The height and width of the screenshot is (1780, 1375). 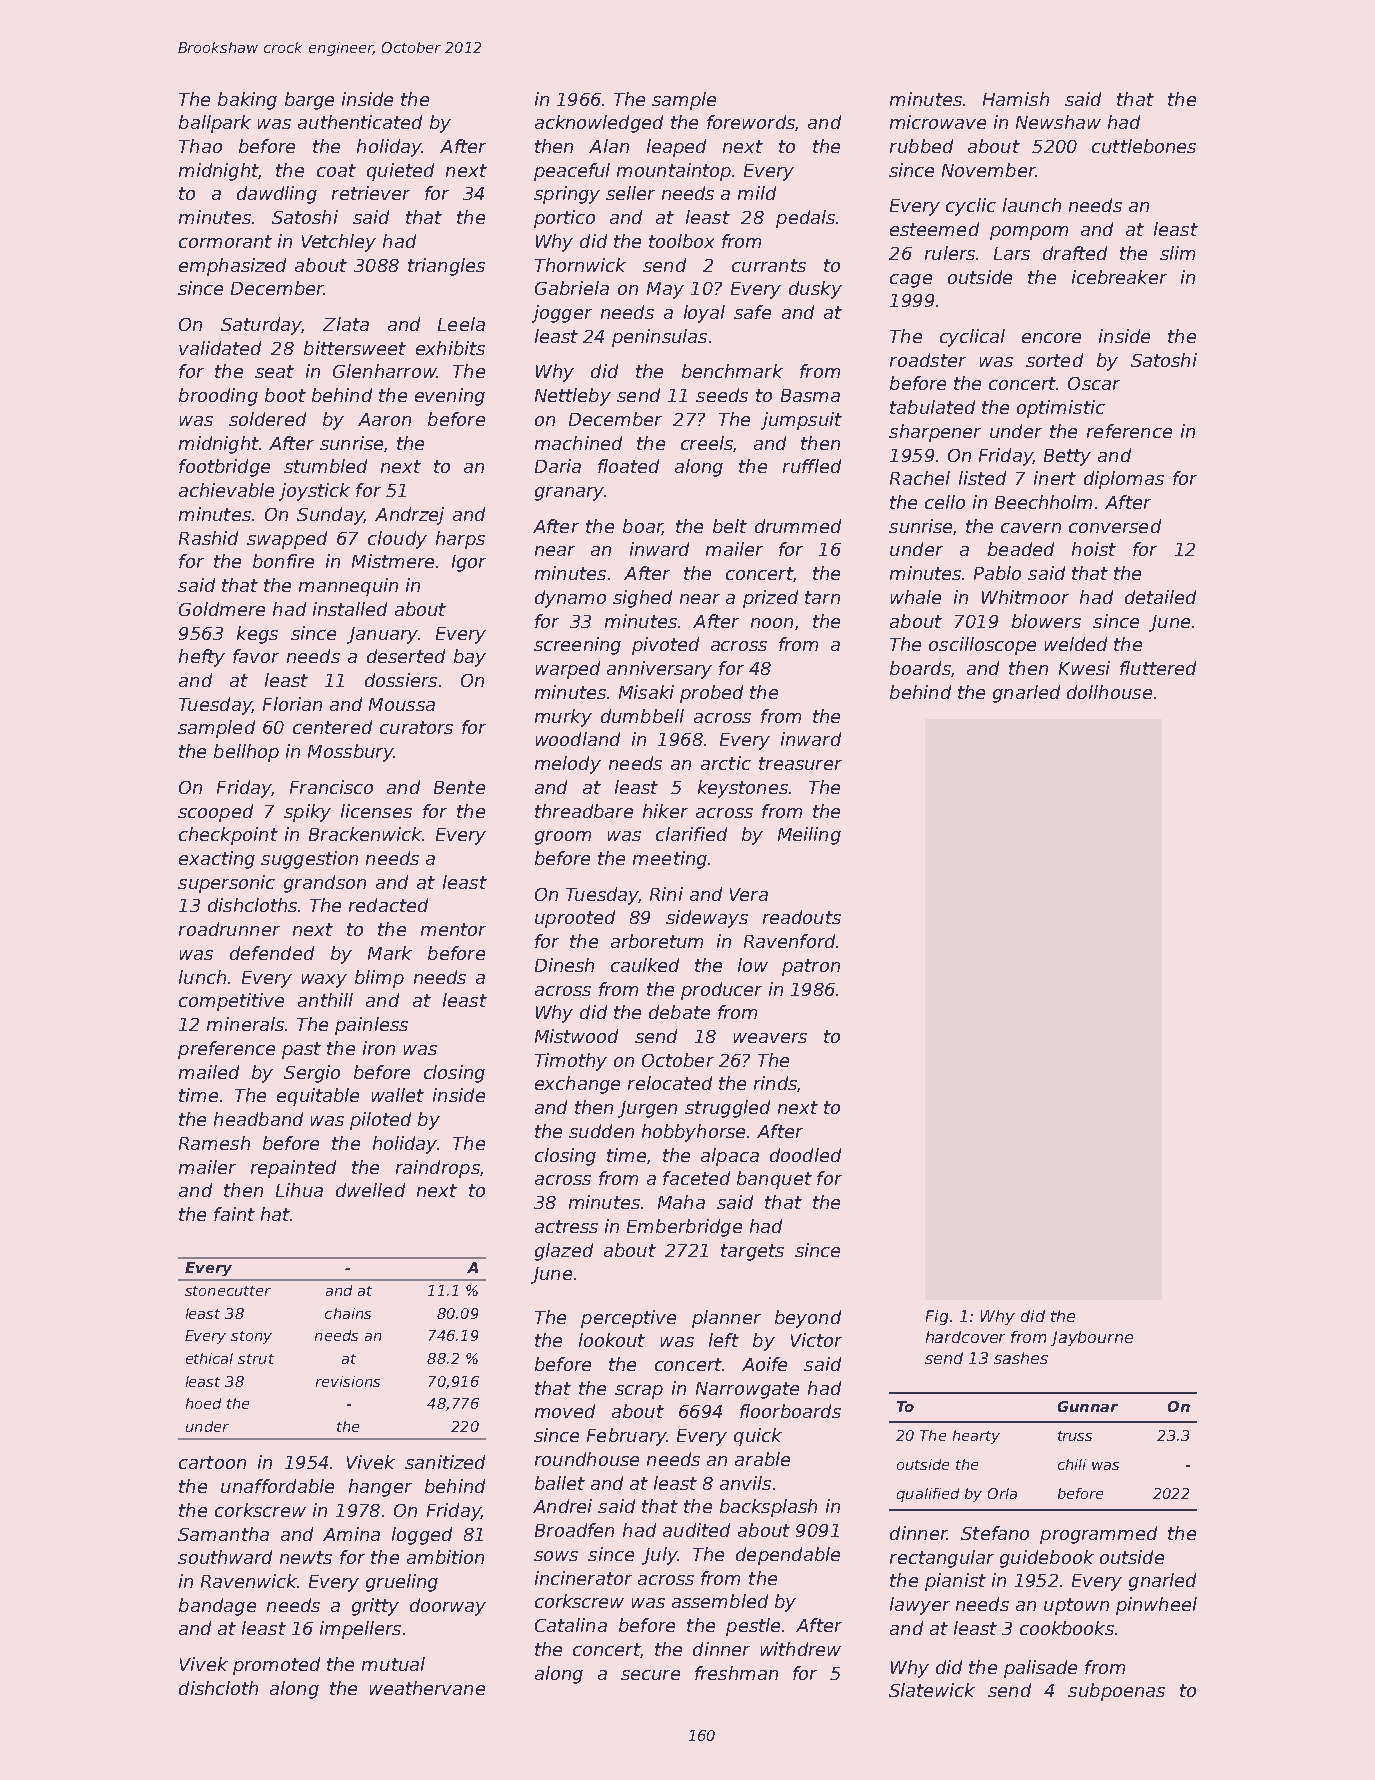 What do you see at coordinates (751, 122) in the screenshot?
I see `forewords` at bounding box center [751, 122].
